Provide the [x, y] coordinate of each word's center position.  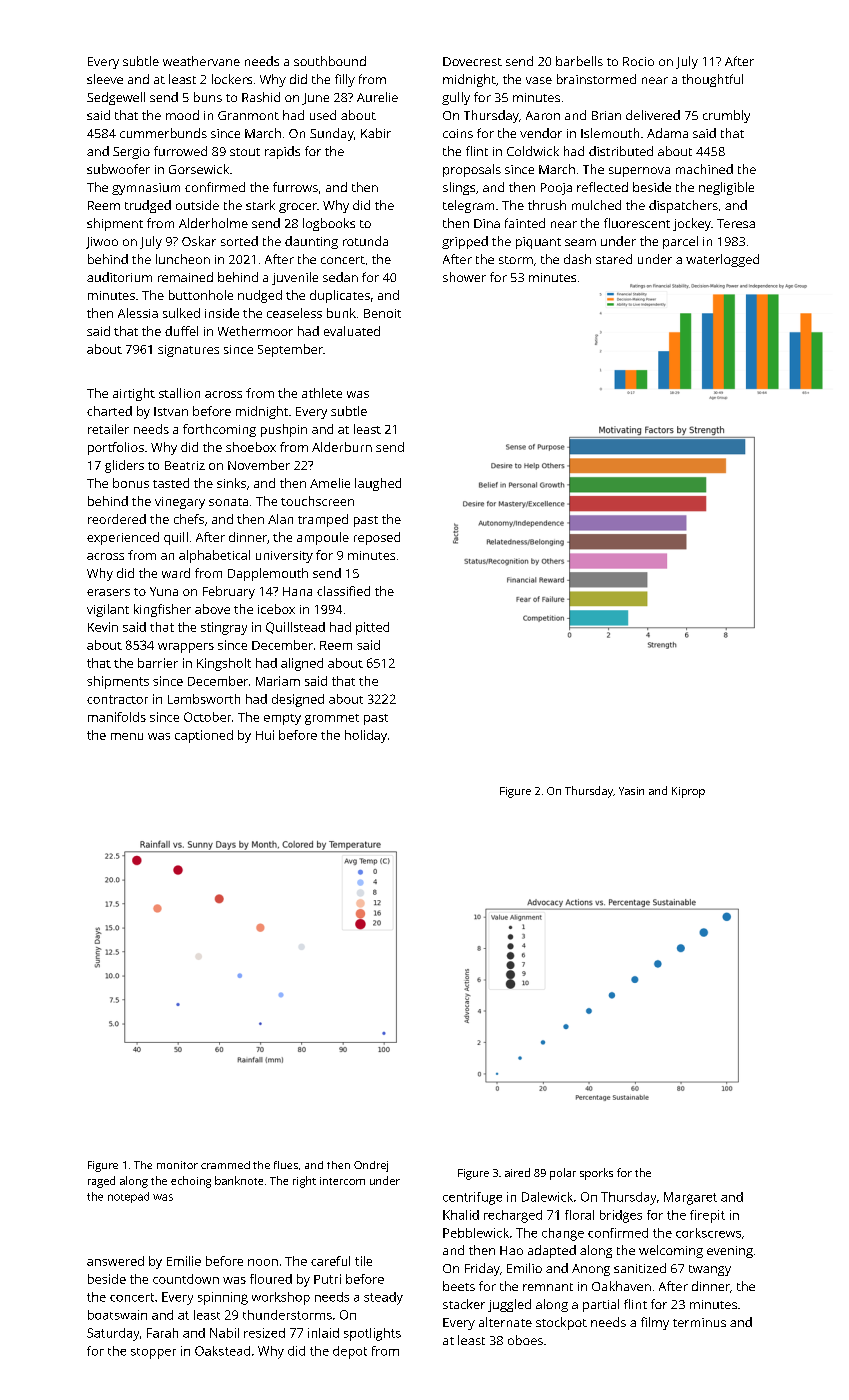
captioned [204, 736]
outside [197, 205]
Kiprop [688, 792]
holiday [366, 736]
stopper [153, 1353]
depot [350, 1352]
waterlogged [722, 260]
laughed [378, 484]
